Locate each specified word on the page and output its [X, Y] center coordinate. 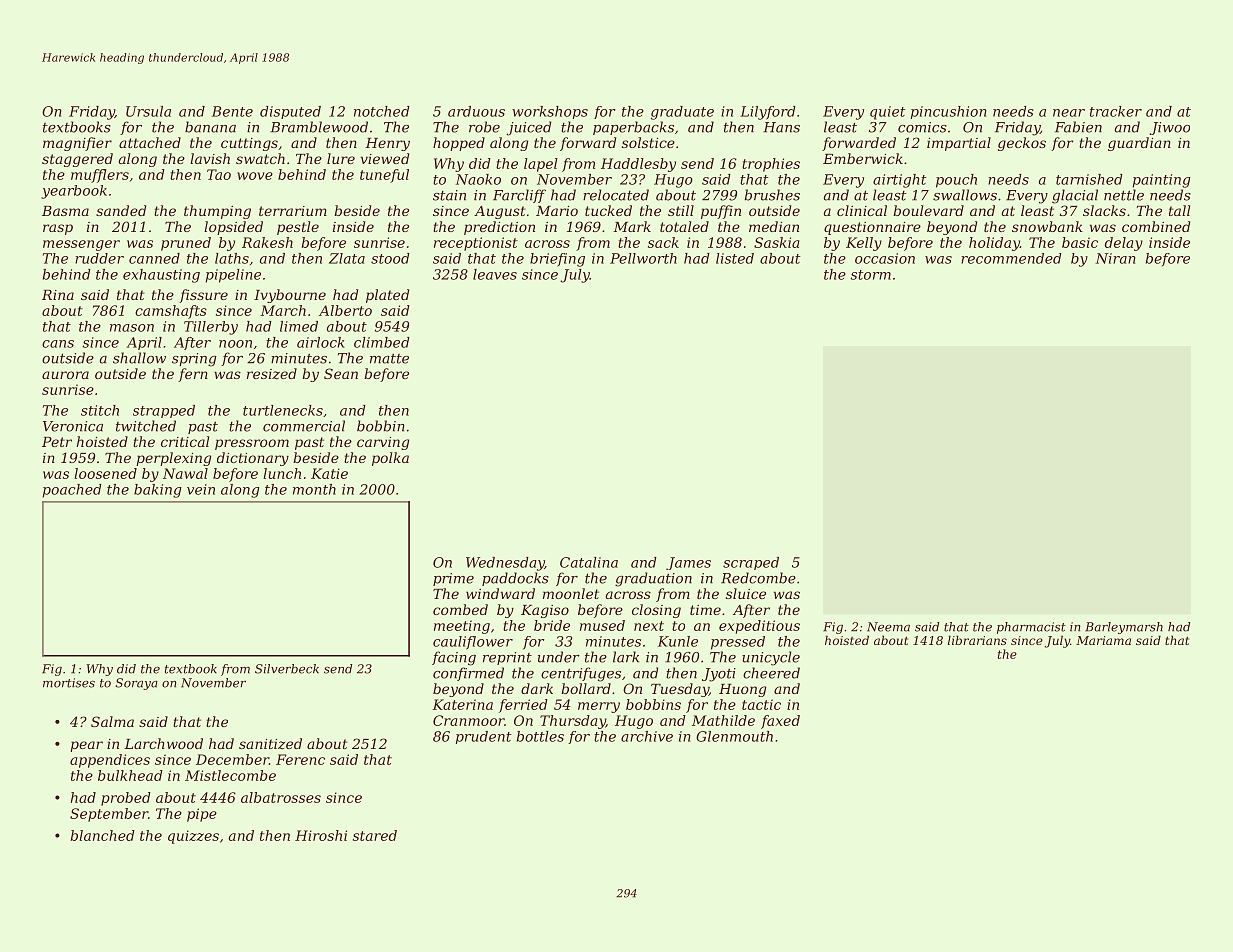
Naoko [478, 179]
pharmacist [1031, 628]
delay [1124, 244]
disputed [290, 112]
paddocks [515, 579]
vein [201, 489]
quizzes [193, 837]
